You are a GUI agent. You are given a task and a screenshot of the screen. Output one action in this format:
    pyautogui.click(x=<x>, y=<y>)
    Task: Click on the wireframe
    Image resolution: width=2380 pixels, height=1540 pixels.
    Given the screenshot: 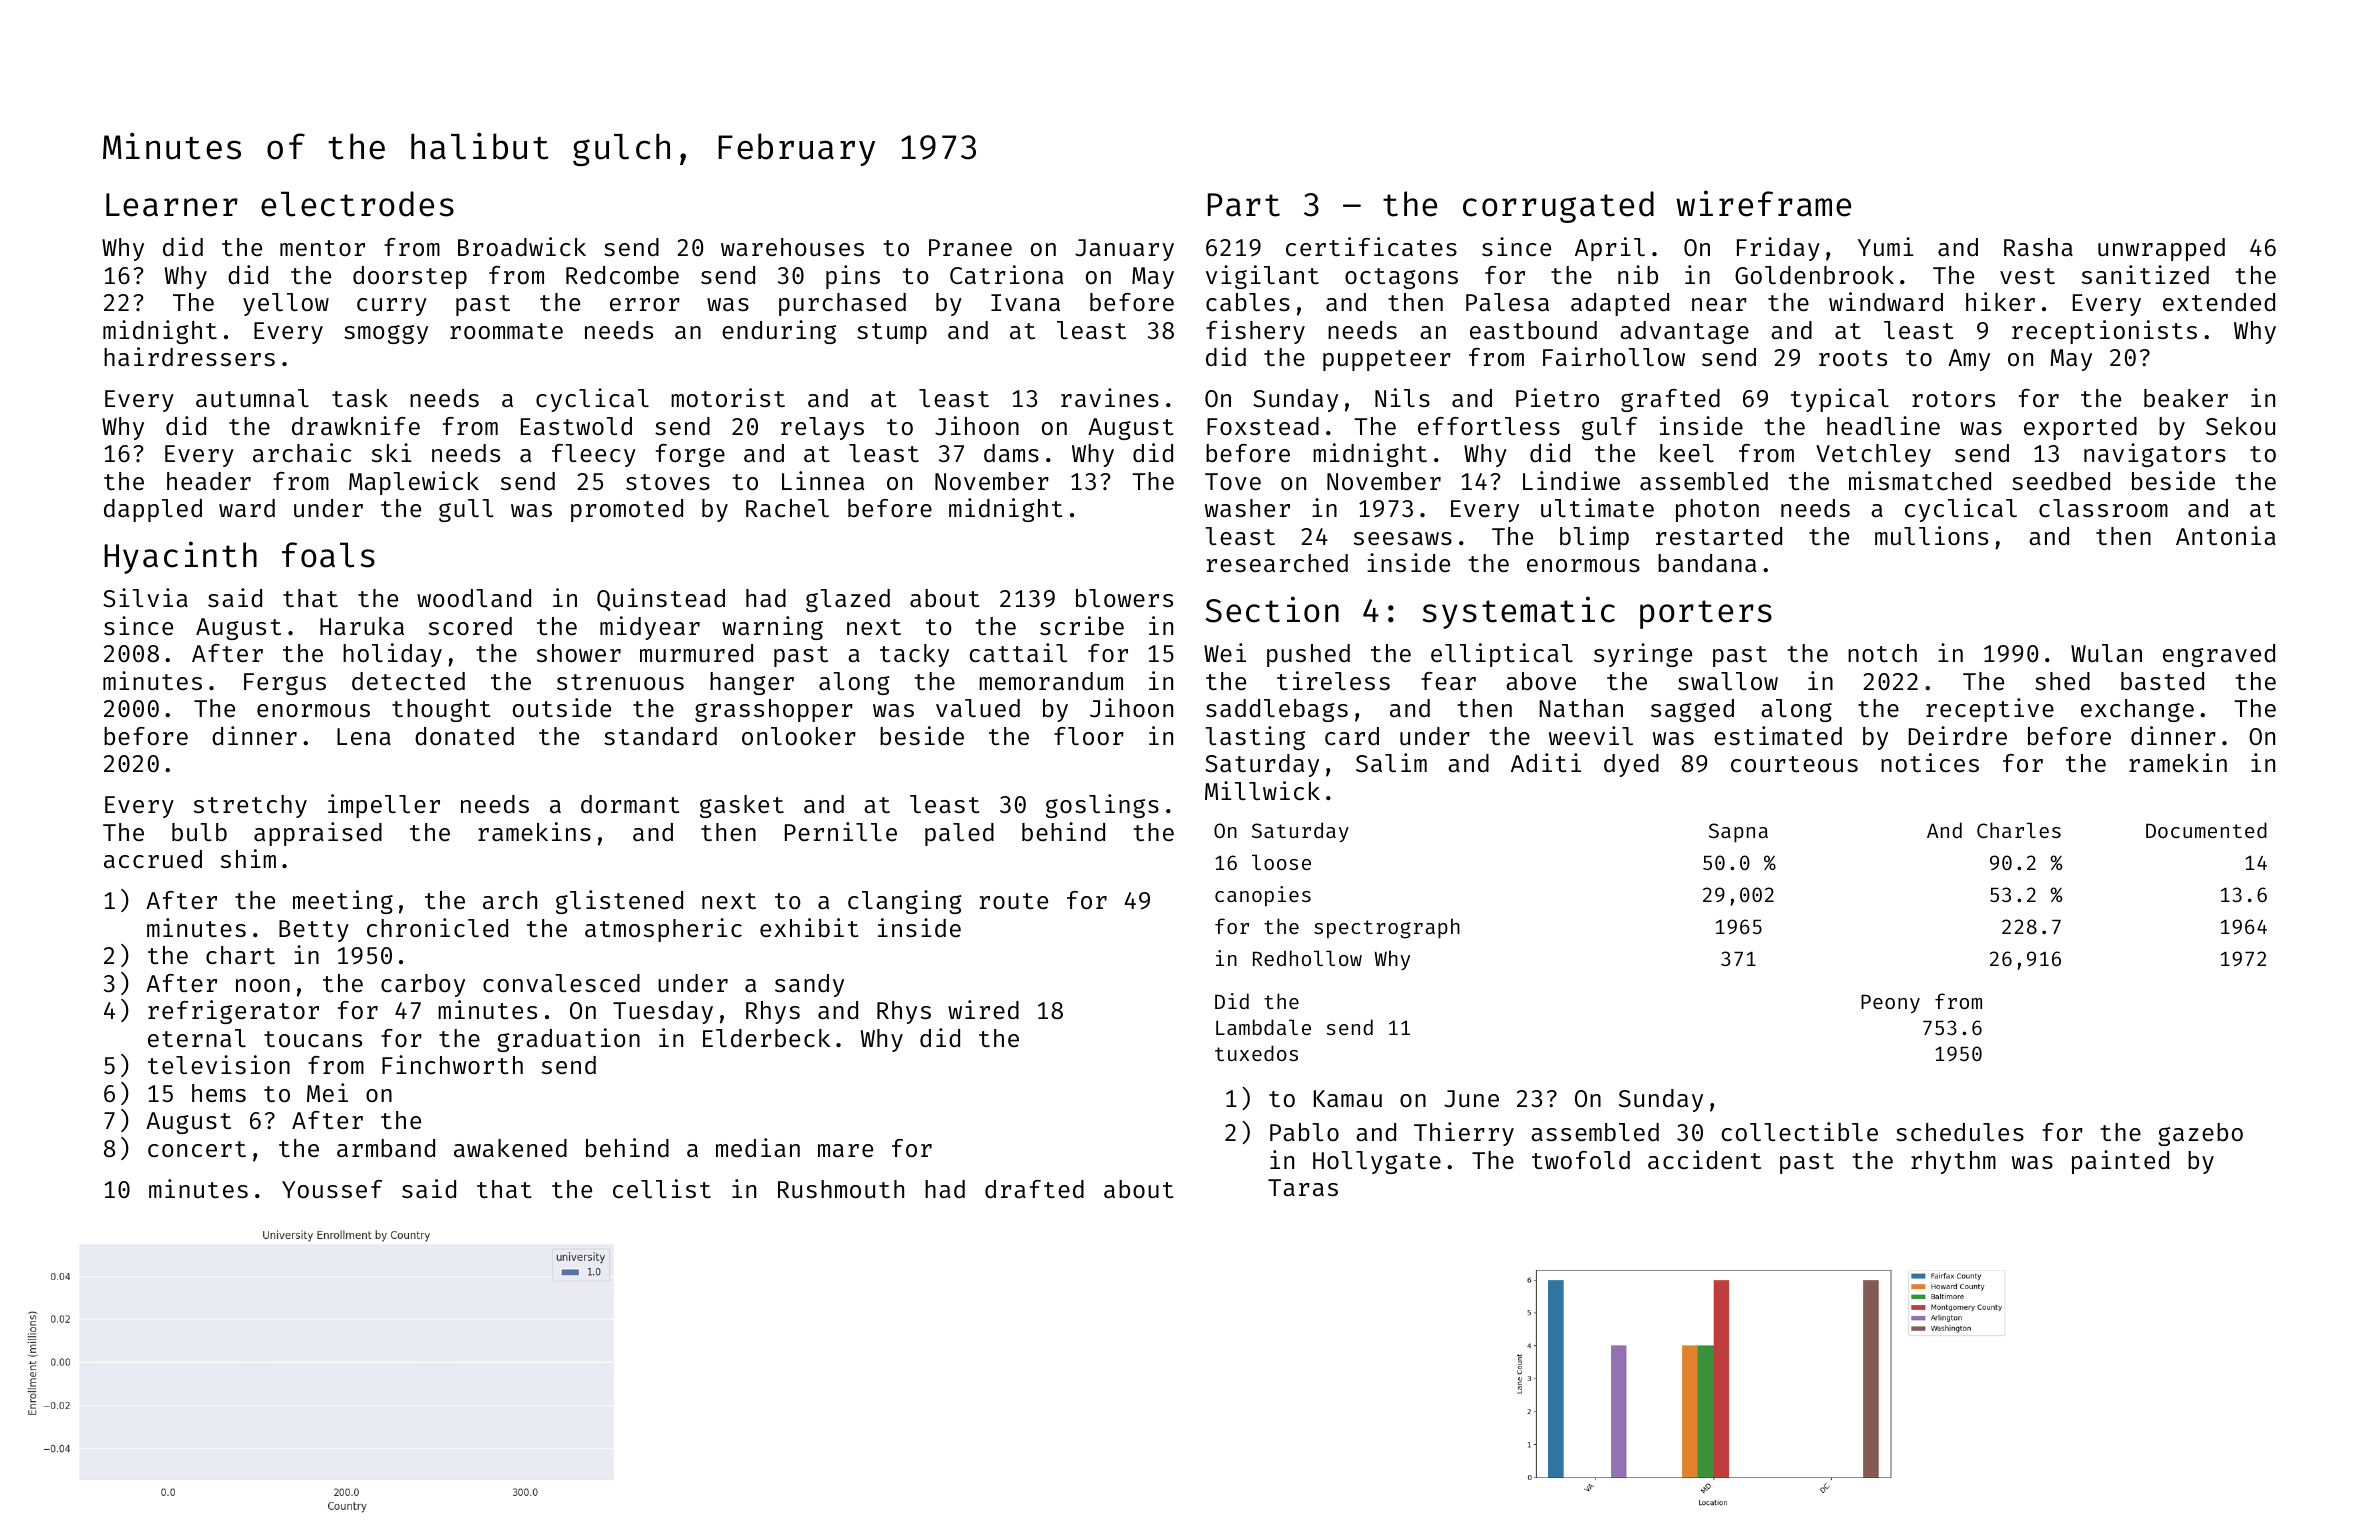 What is the action you would take?
    pyautogui.click(x=1763, y=203)
